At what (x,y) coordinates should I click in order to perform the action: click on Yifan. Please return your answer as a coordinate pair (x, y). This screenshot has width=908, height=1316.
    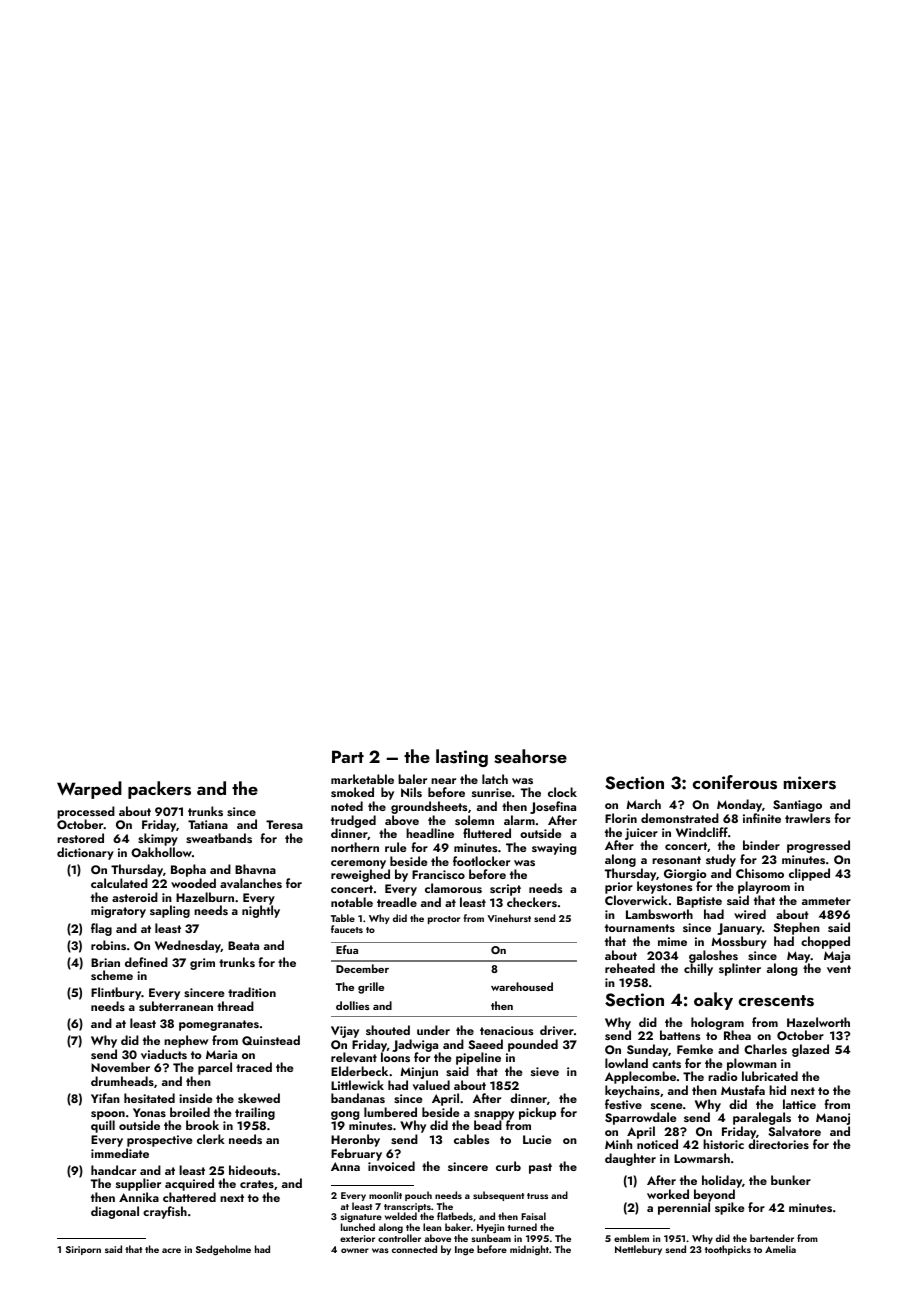
    Looking at the image, I should click on (105, 1098).
